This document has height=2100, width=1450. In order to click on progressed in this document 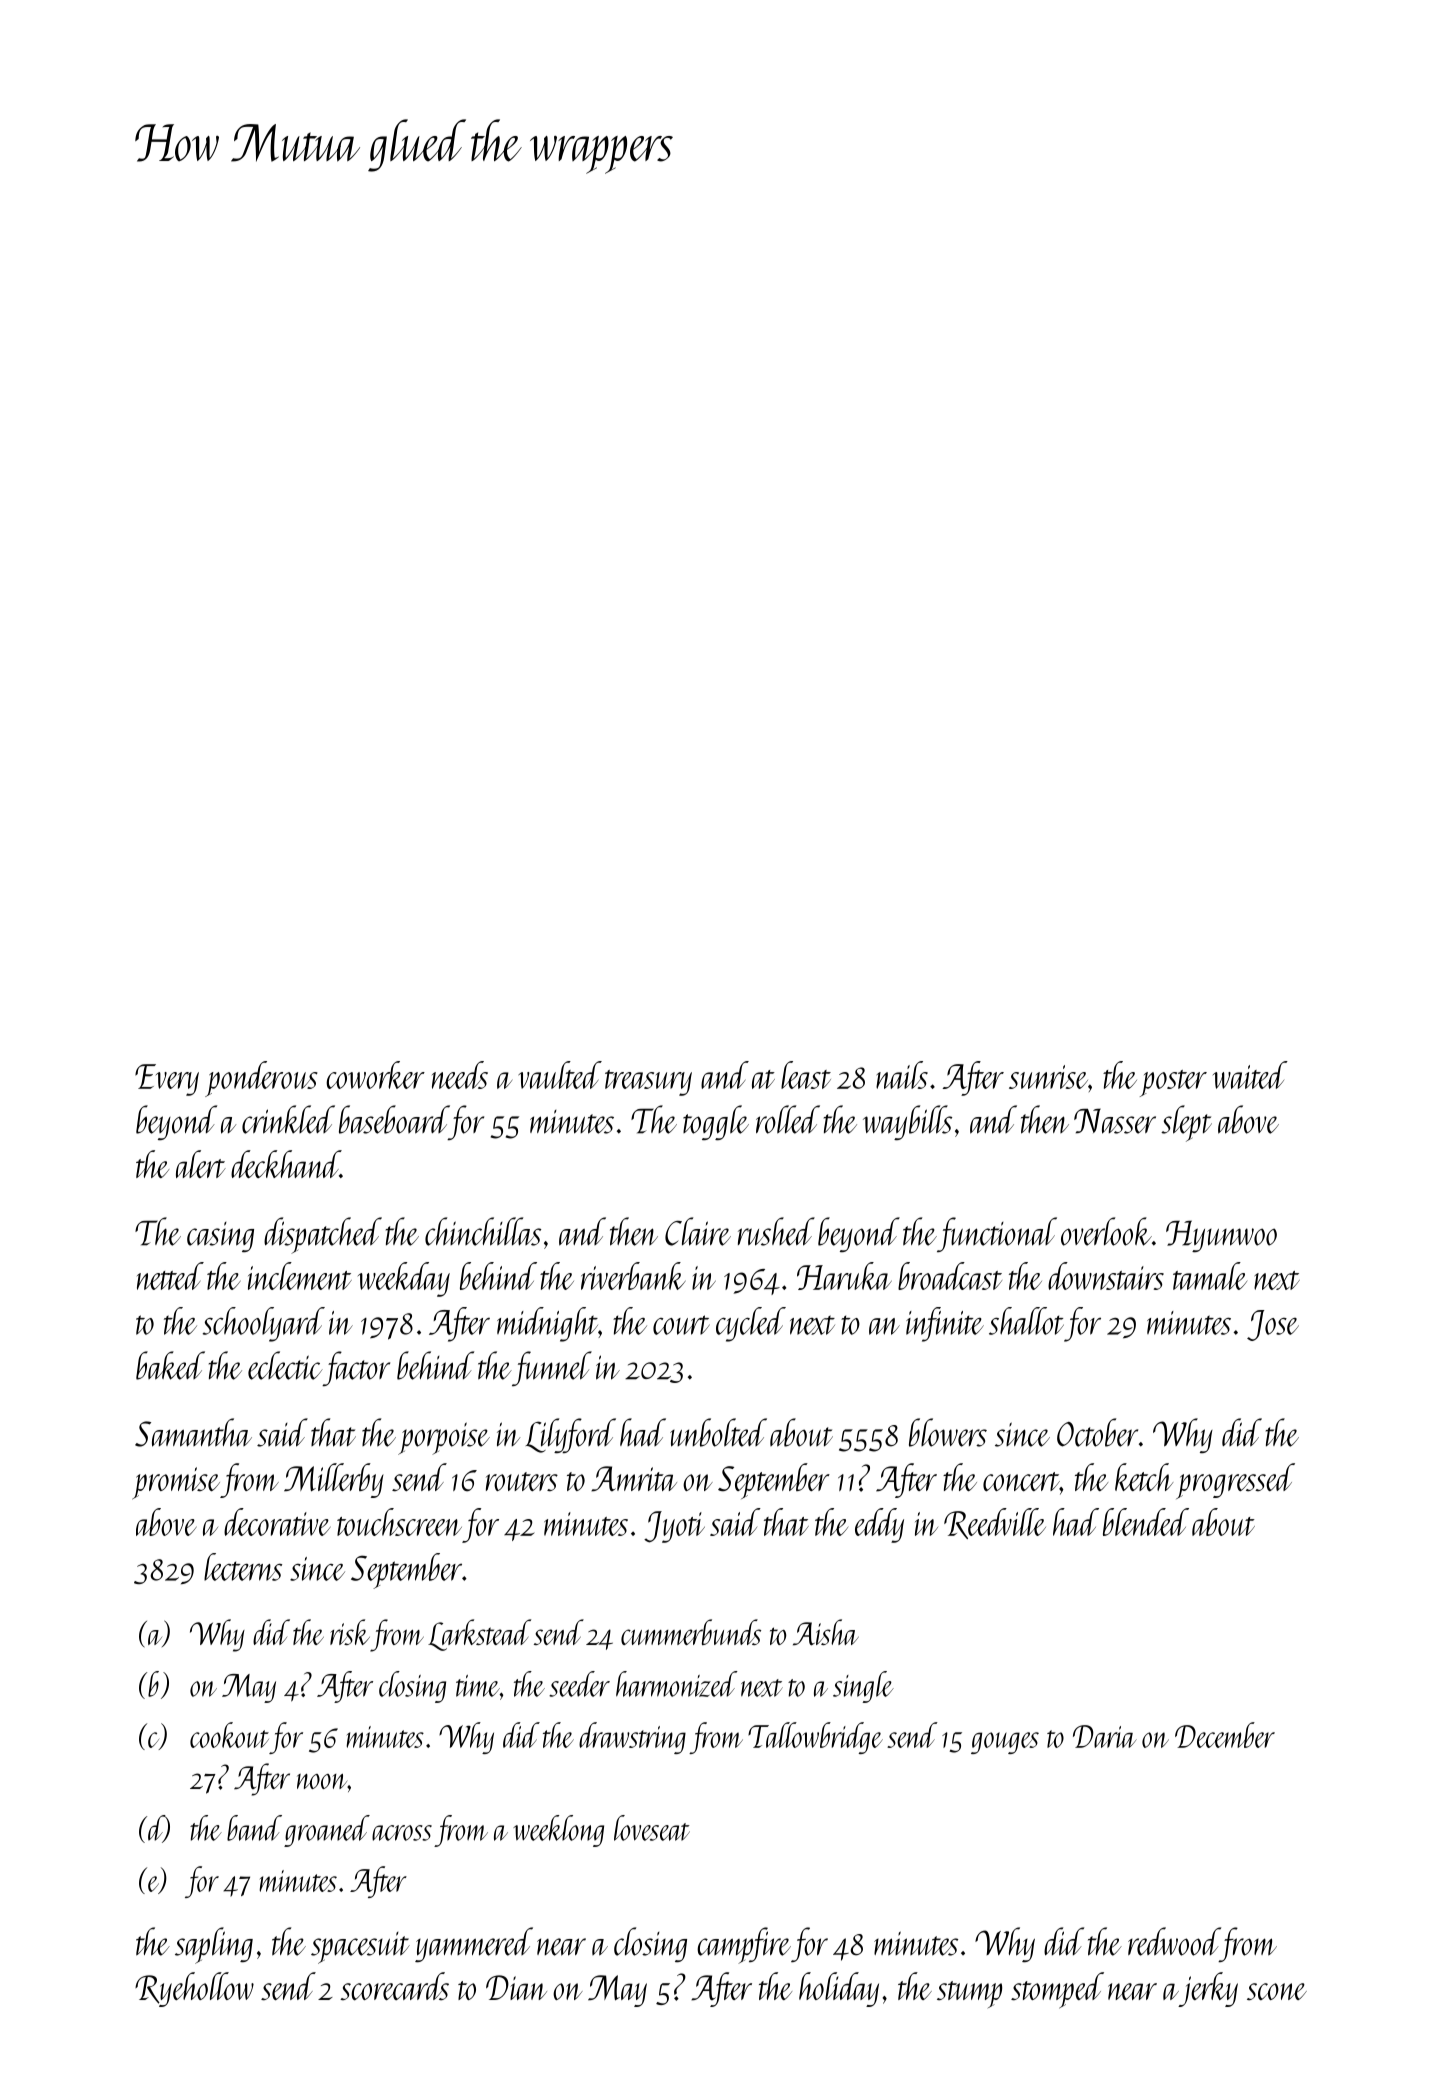, I will do `click(1235, 1481)`.
